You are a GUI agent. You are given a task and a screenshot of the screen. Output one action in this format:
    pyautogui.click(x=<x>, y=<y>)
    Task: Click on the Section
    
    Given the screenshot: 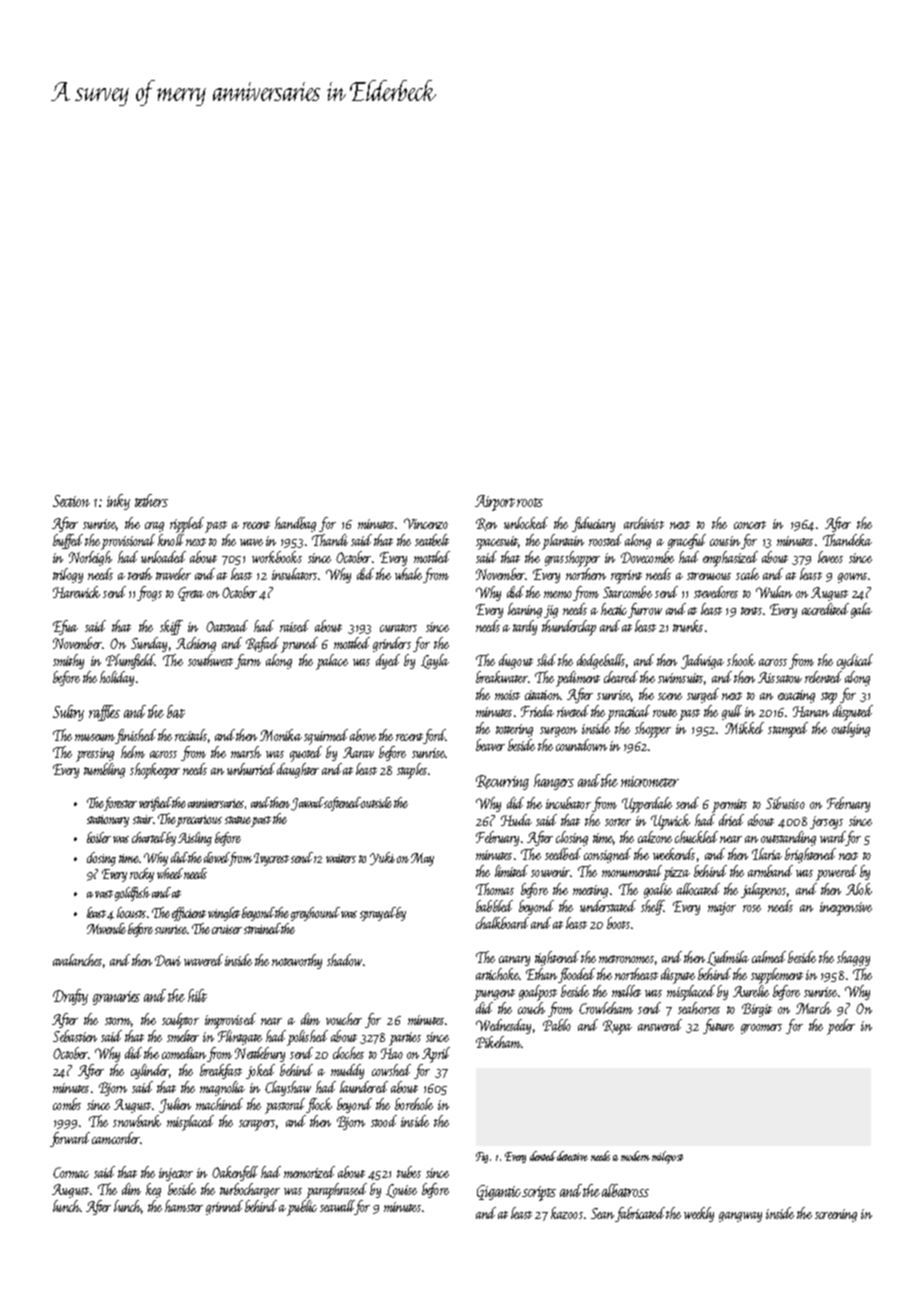 What is the action you would take?
    pyautogui.click(x=71, y=501)
